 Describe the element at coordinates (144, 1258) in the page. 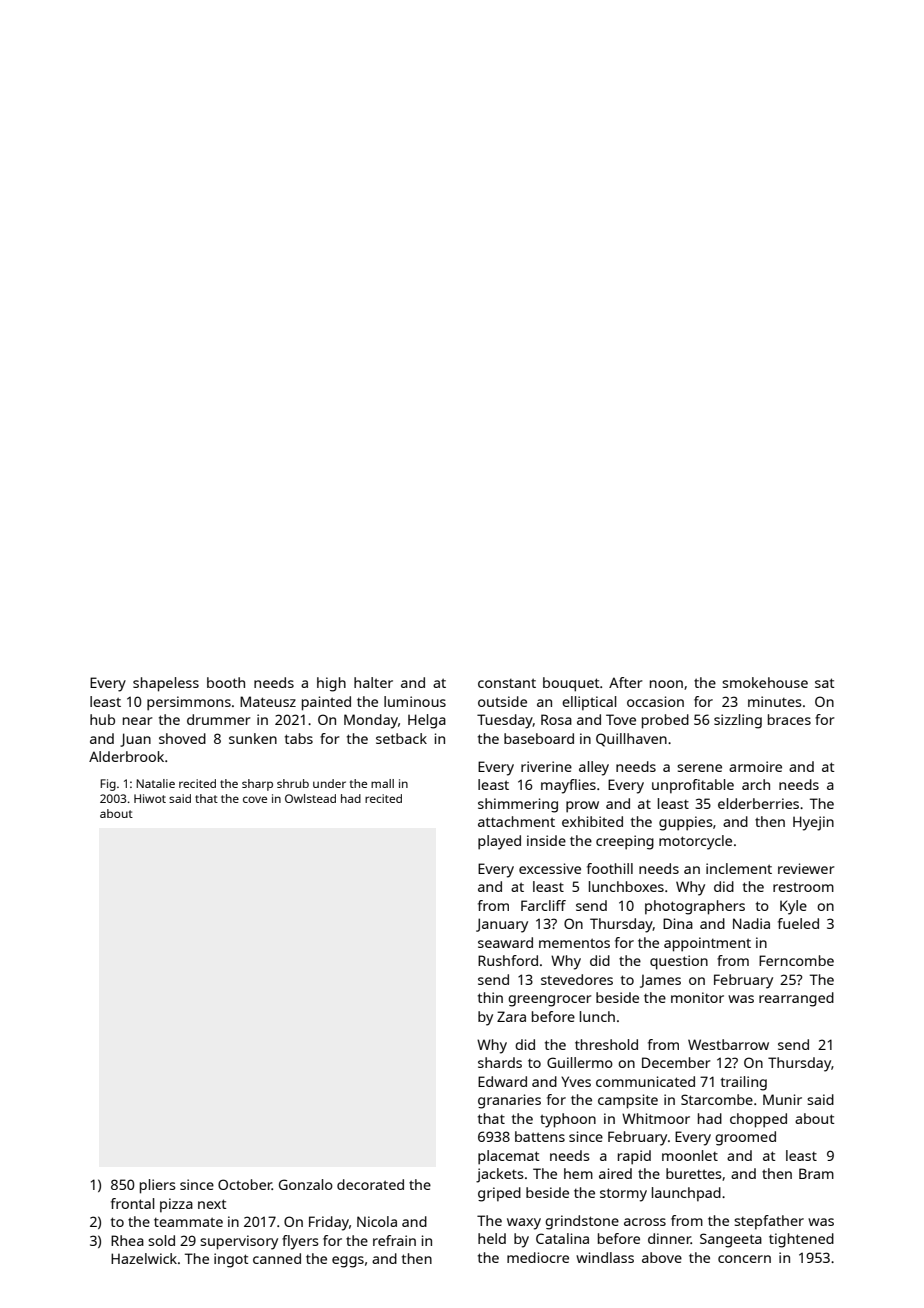

I see `Hazelwick` at that location.
